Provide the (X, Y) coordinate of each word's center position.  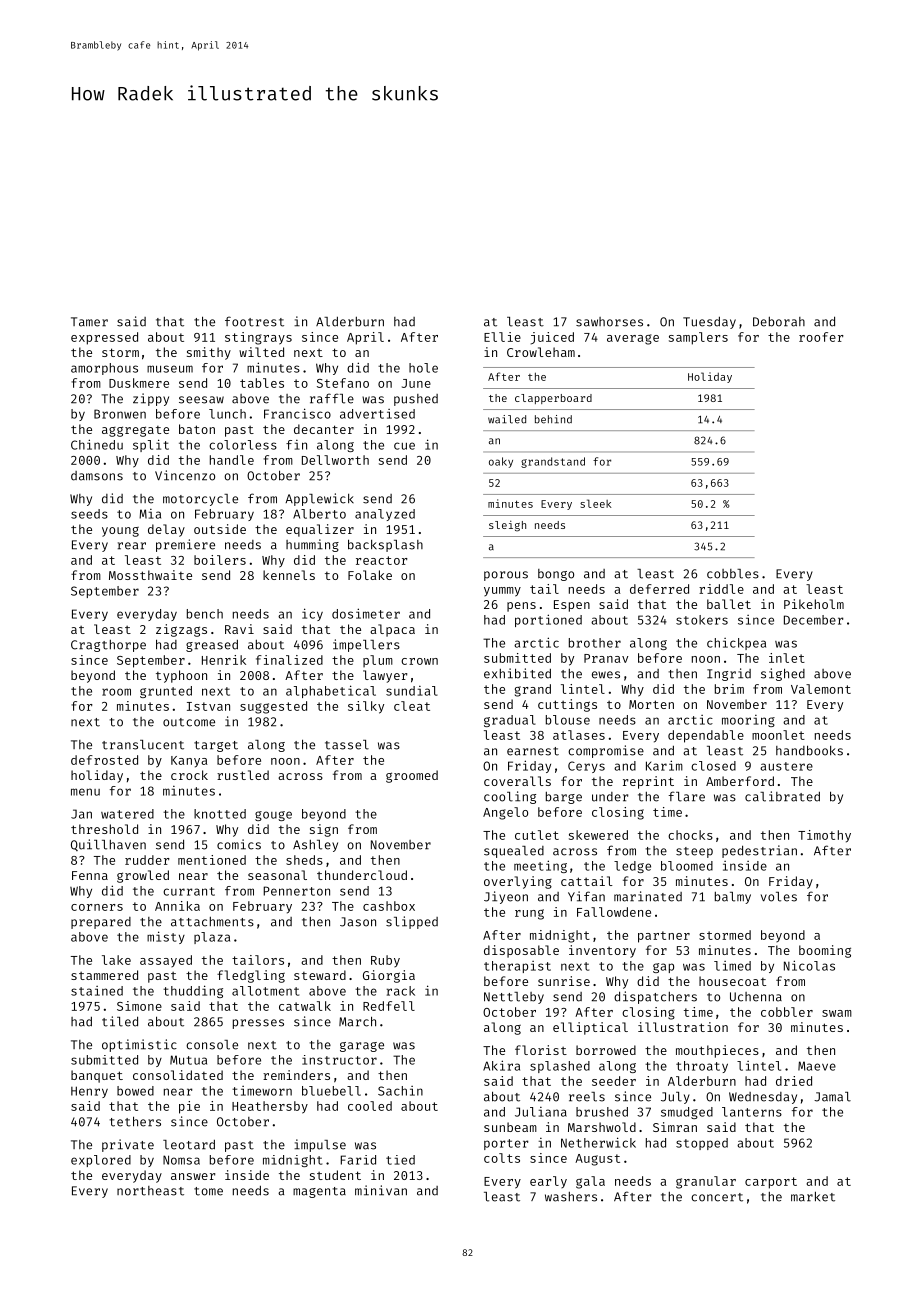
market (813, 1196)
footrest (254, 321)
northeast (150, 1191)
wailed (507, 419)
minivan (381, 1190)
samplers (698, 338)
